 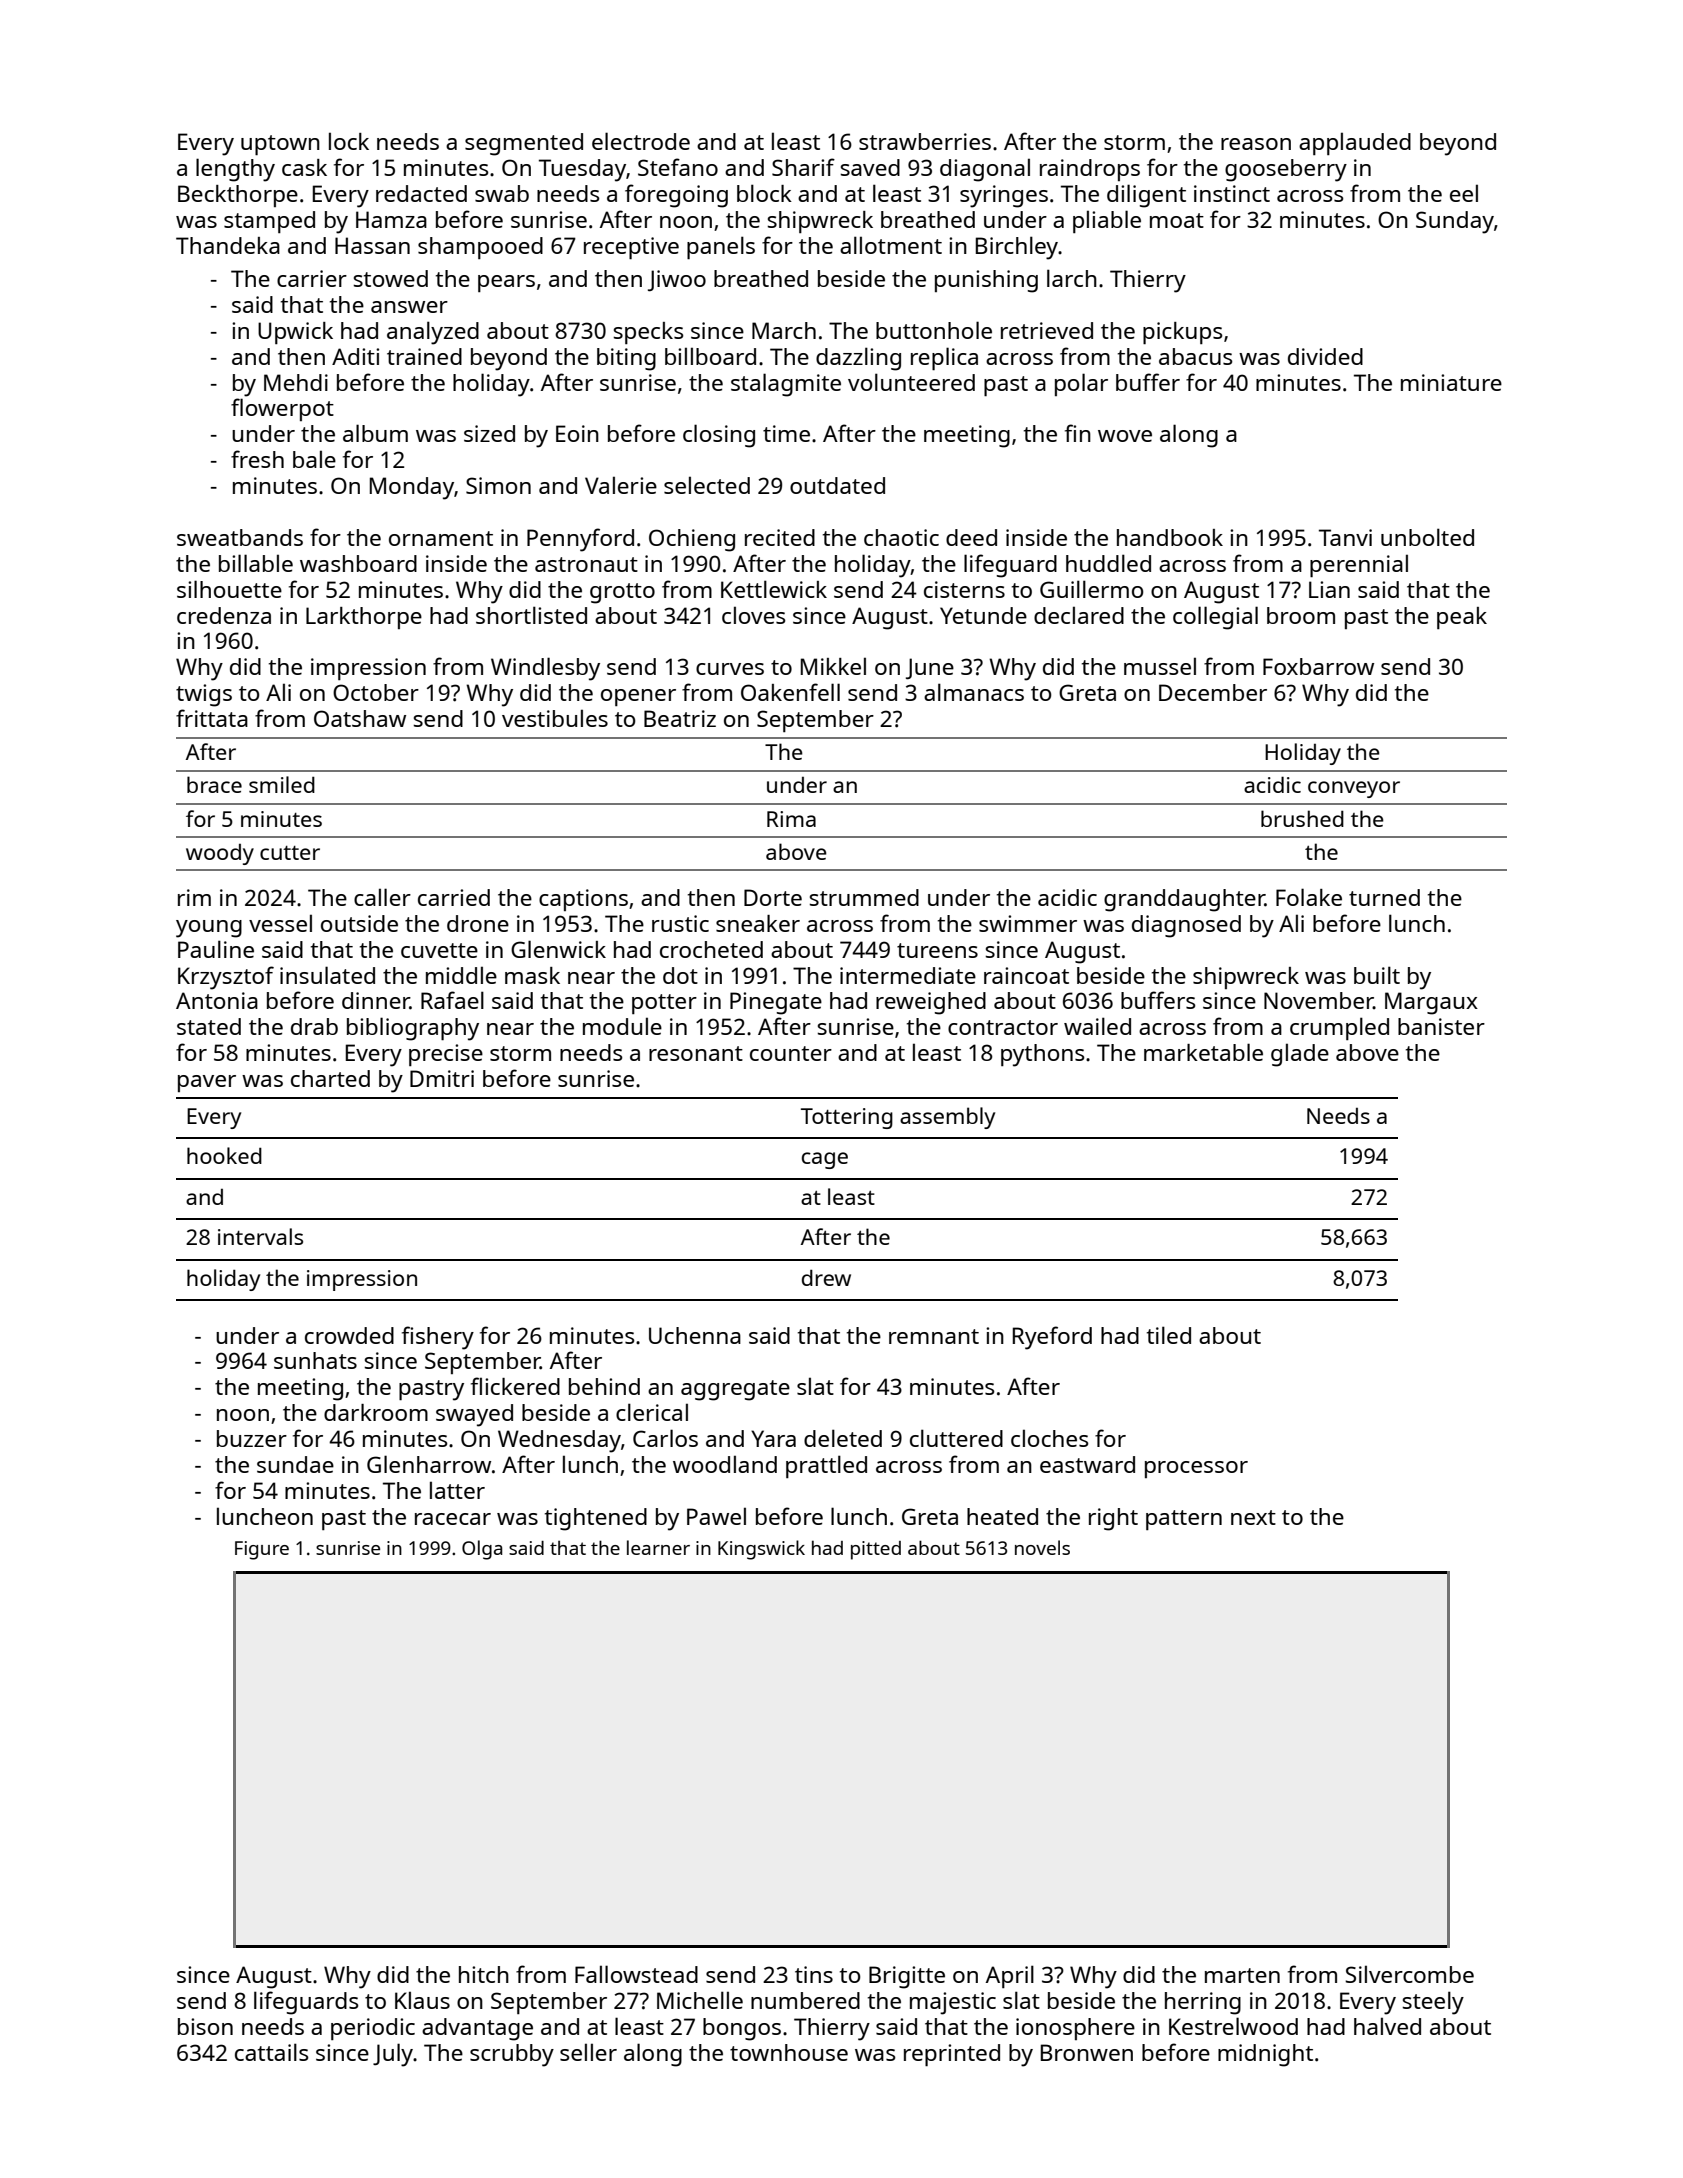 I want to click on turned, so click(x=1384, y=897).
